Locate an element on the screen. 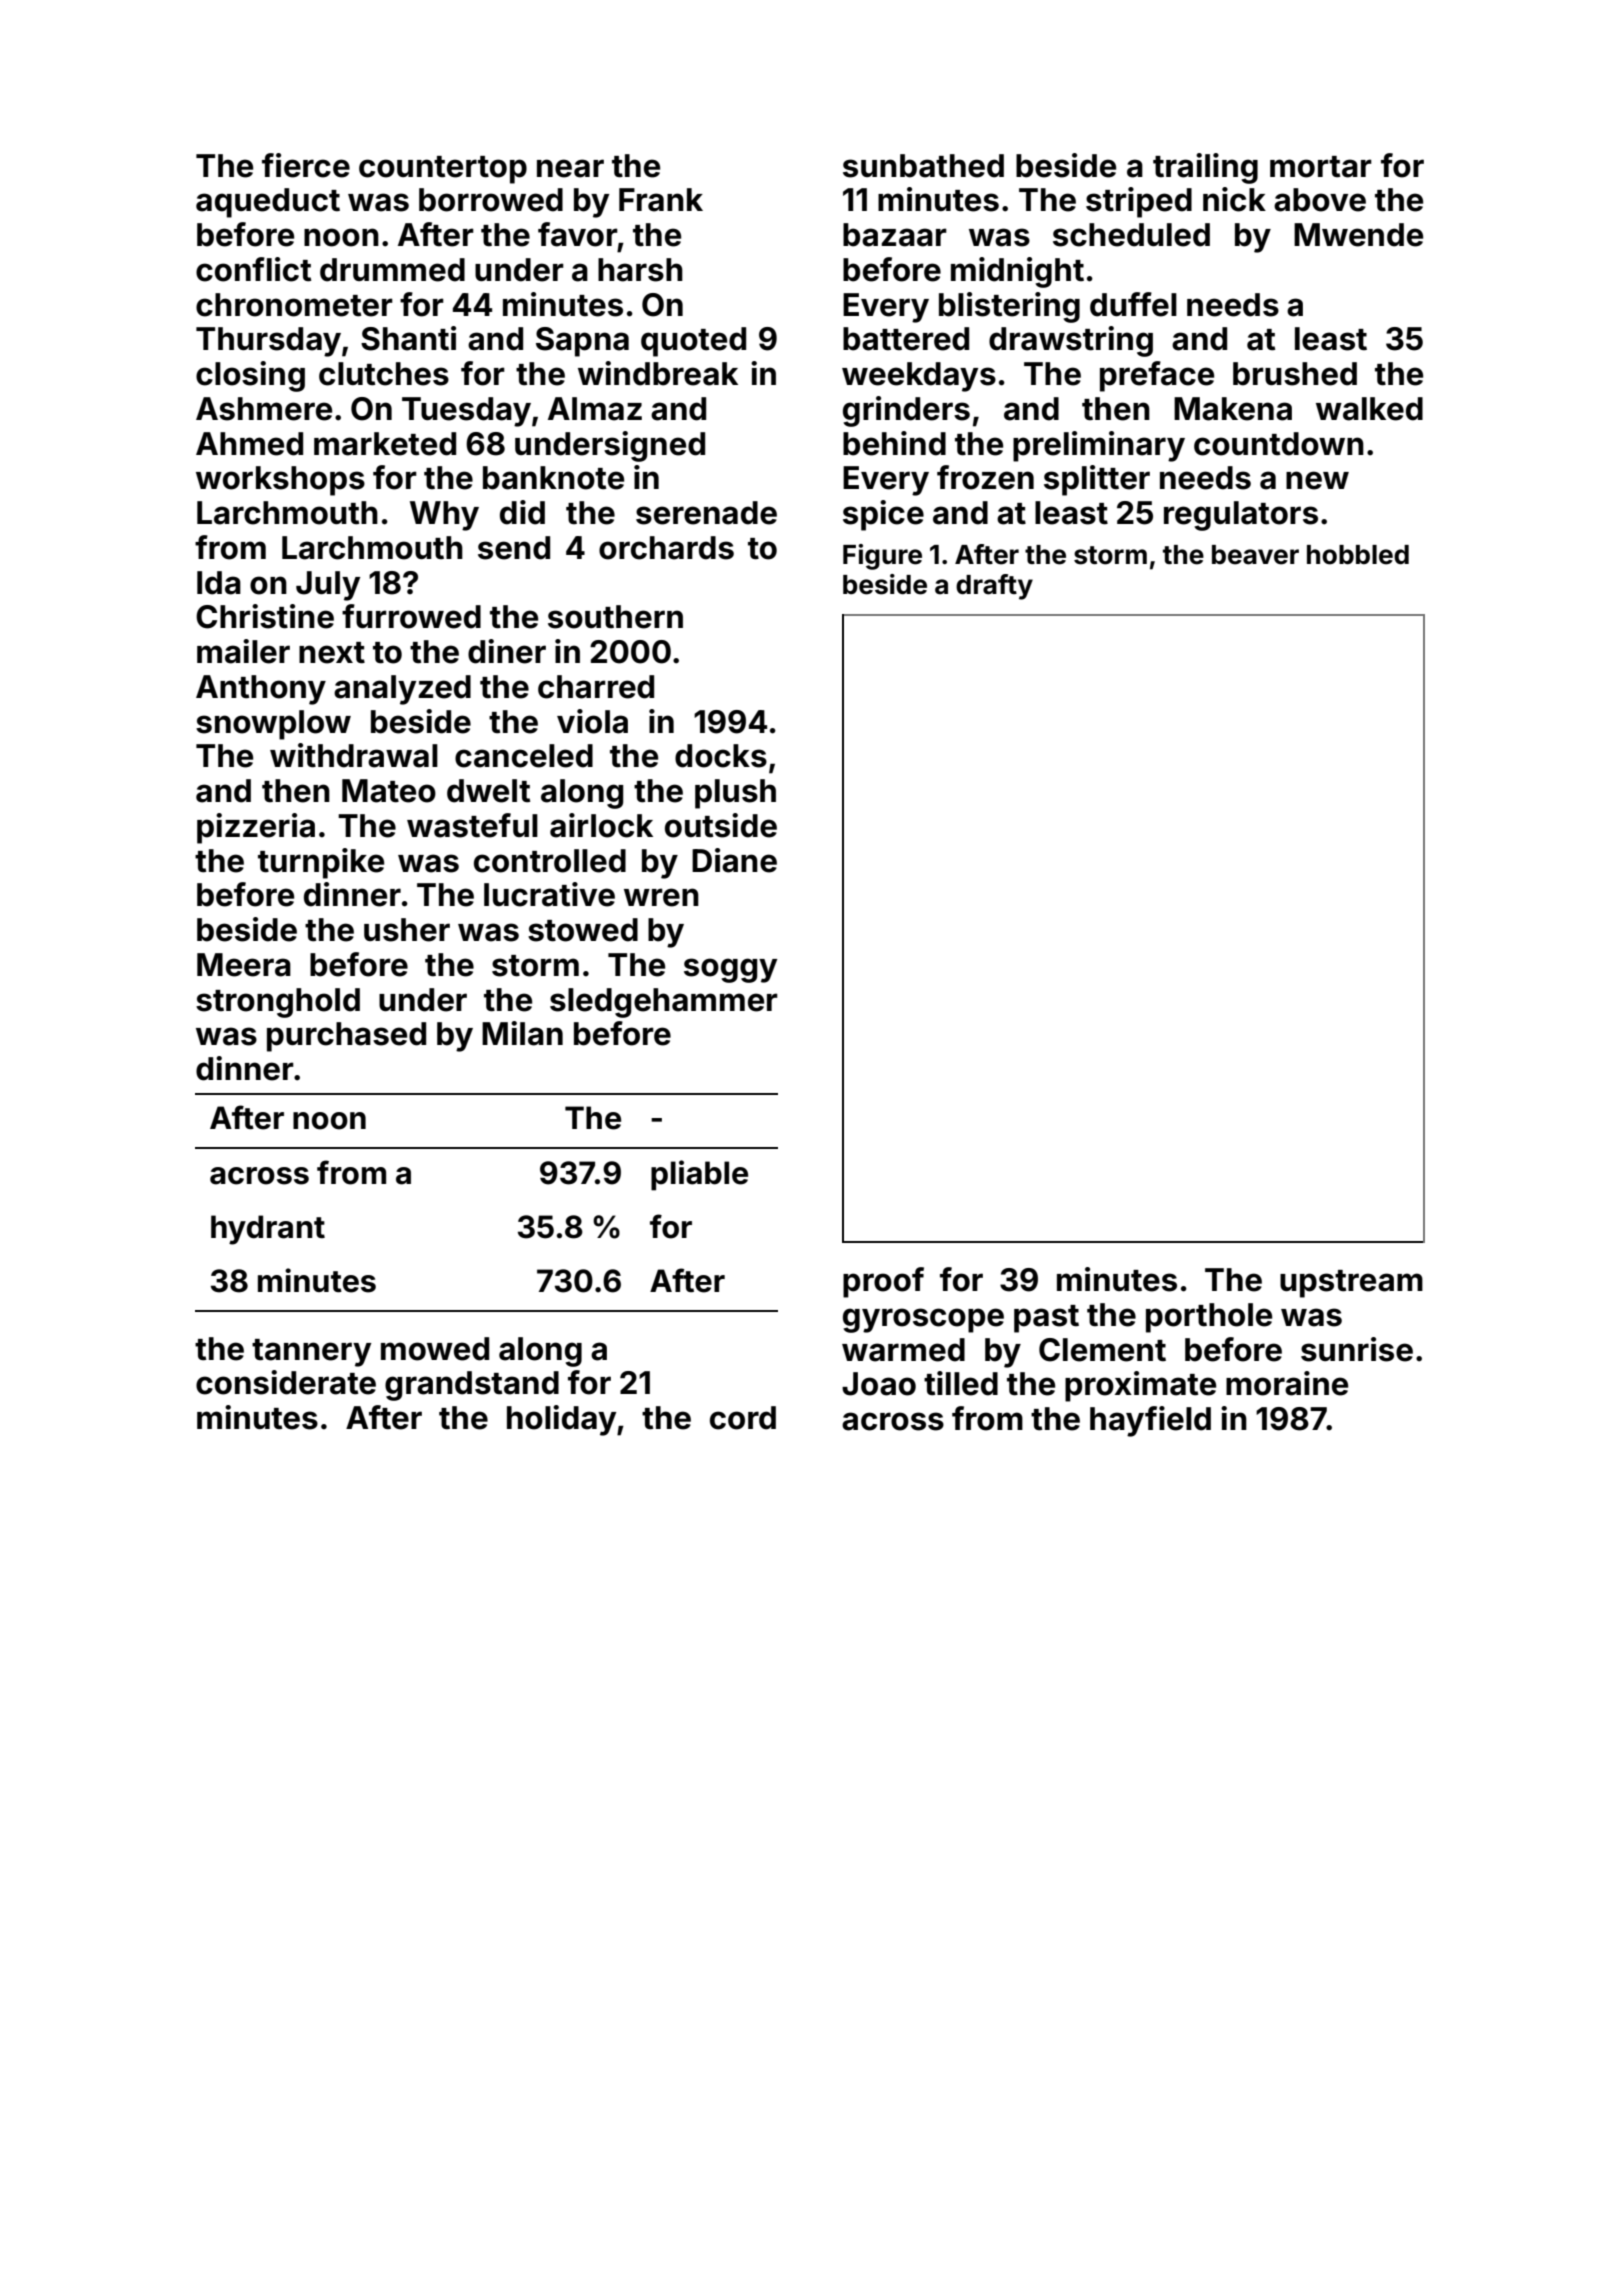  holiday is located at coordinates (561, 1420).
